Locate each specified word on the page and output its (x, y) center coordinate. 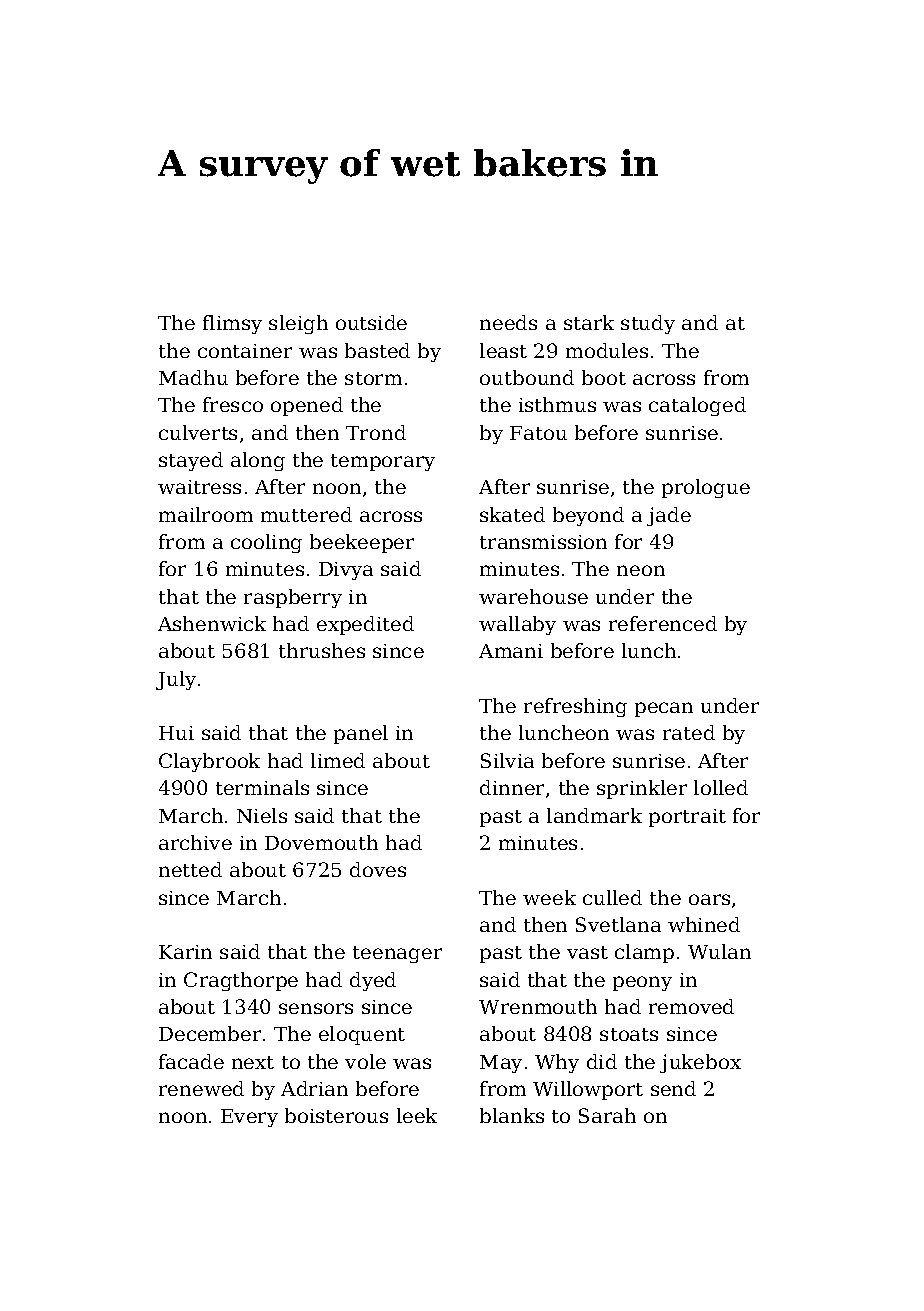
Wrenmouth (538, 1006)
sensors (316, 1008)
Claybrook (209, 762)
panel (361, 734)
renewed (201, 1088)
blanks (512, 1115)
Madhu (193, 377)
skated (512, 514)
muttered (306, 514)
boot (604, 377)
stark (589, 322)
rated (689, 732)
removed (691, 1006)
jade (669, 516)
